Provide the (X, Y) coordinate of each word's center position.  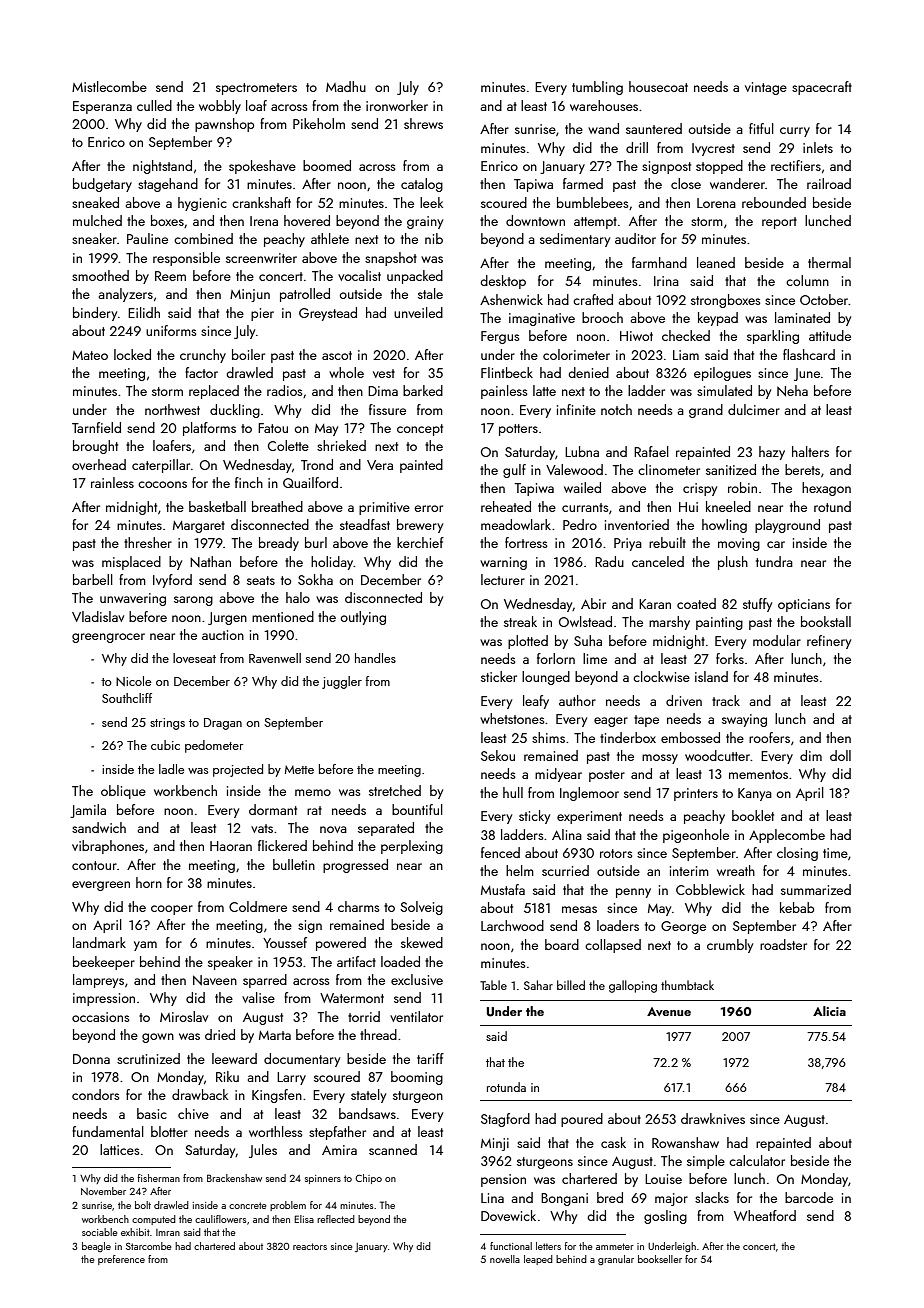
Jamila (88, 811)
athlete (330, 238)
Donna (91, 1059)
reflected (336, 1219)
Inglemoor (589, 794)
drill (637, 147)
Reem (170, 276)
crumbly (730, 946)
